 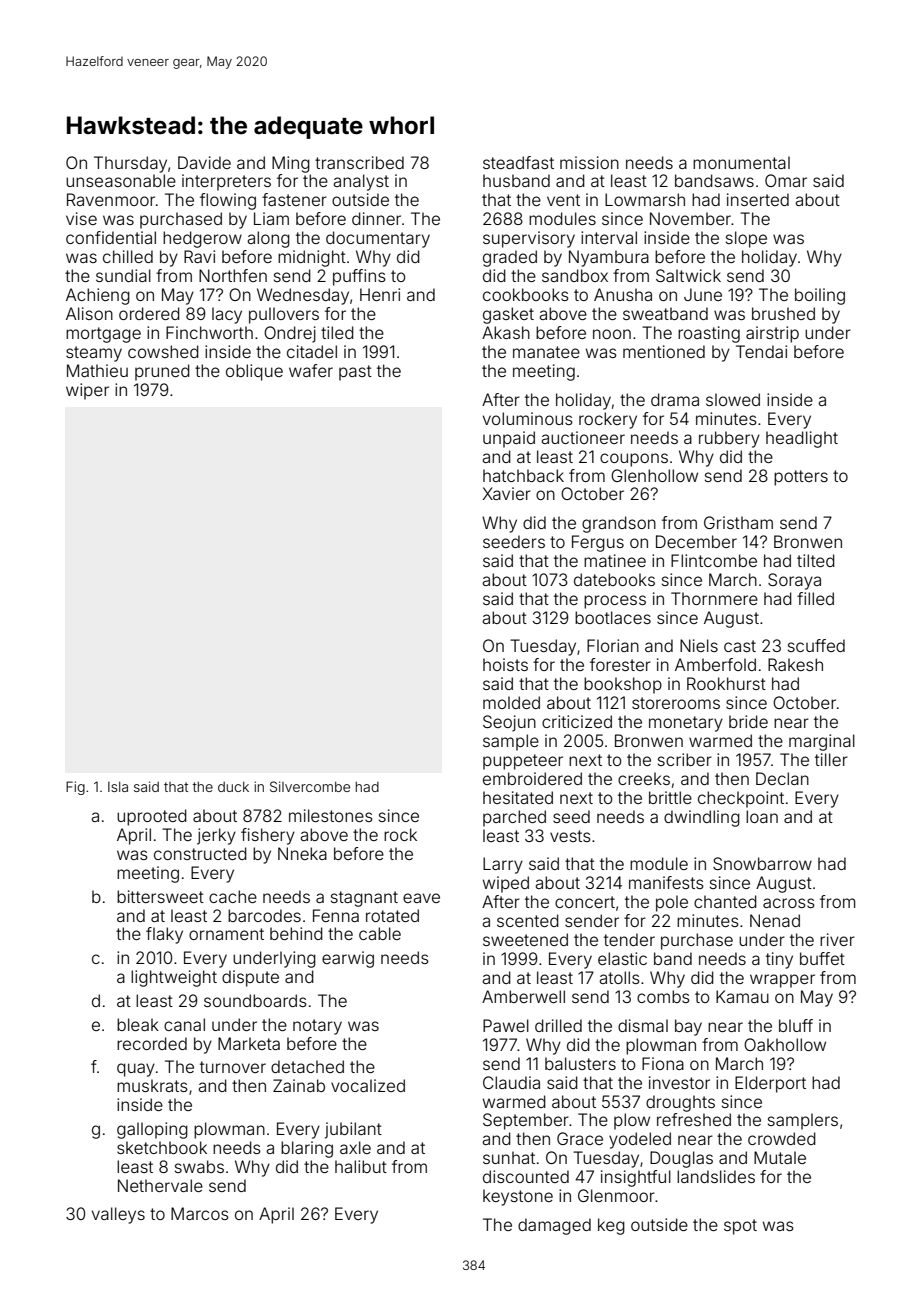 I want to click on jerky, so click(x=216, y=836).
